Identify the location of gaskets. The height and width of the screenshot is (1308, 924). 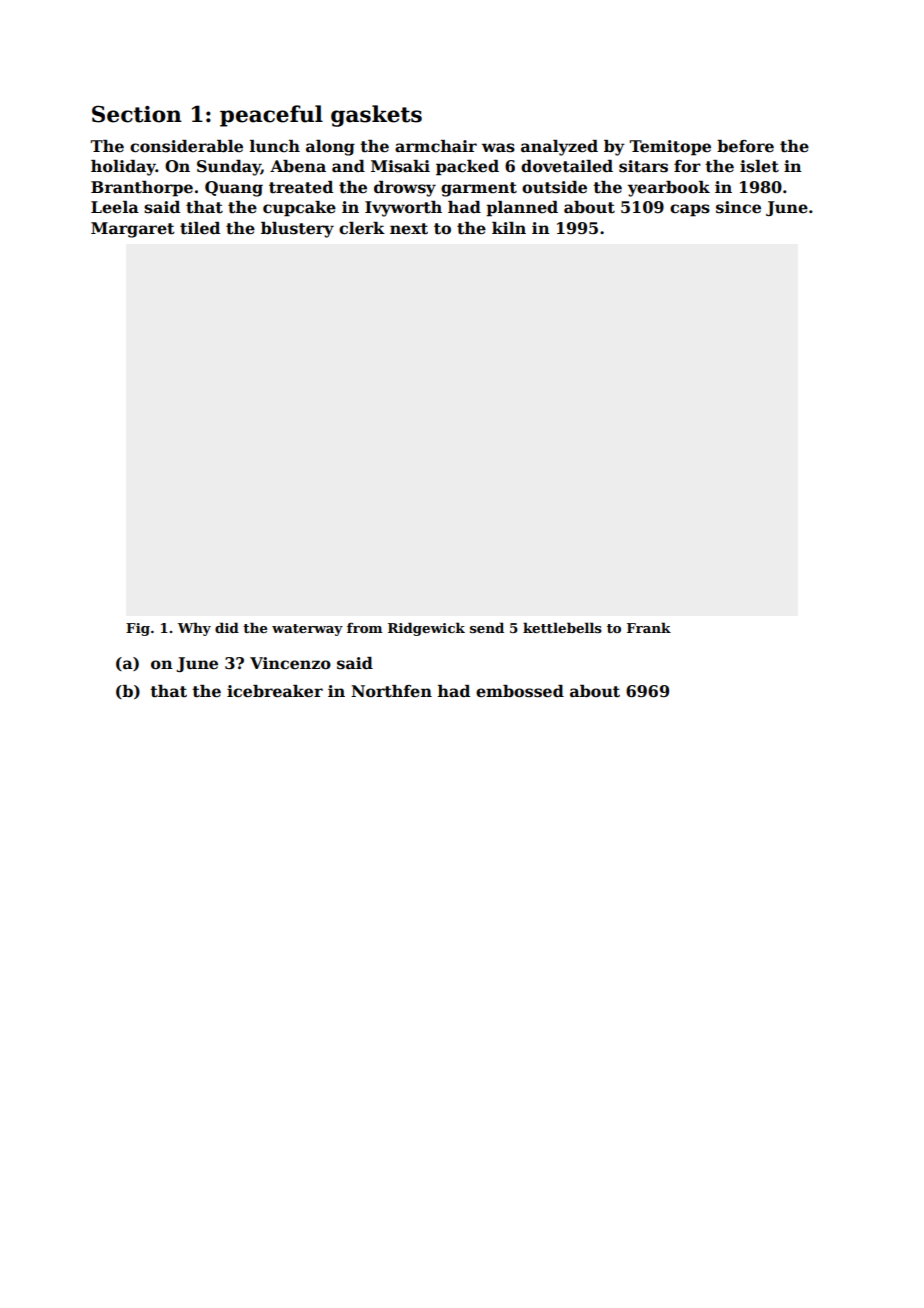
(376, 116).
